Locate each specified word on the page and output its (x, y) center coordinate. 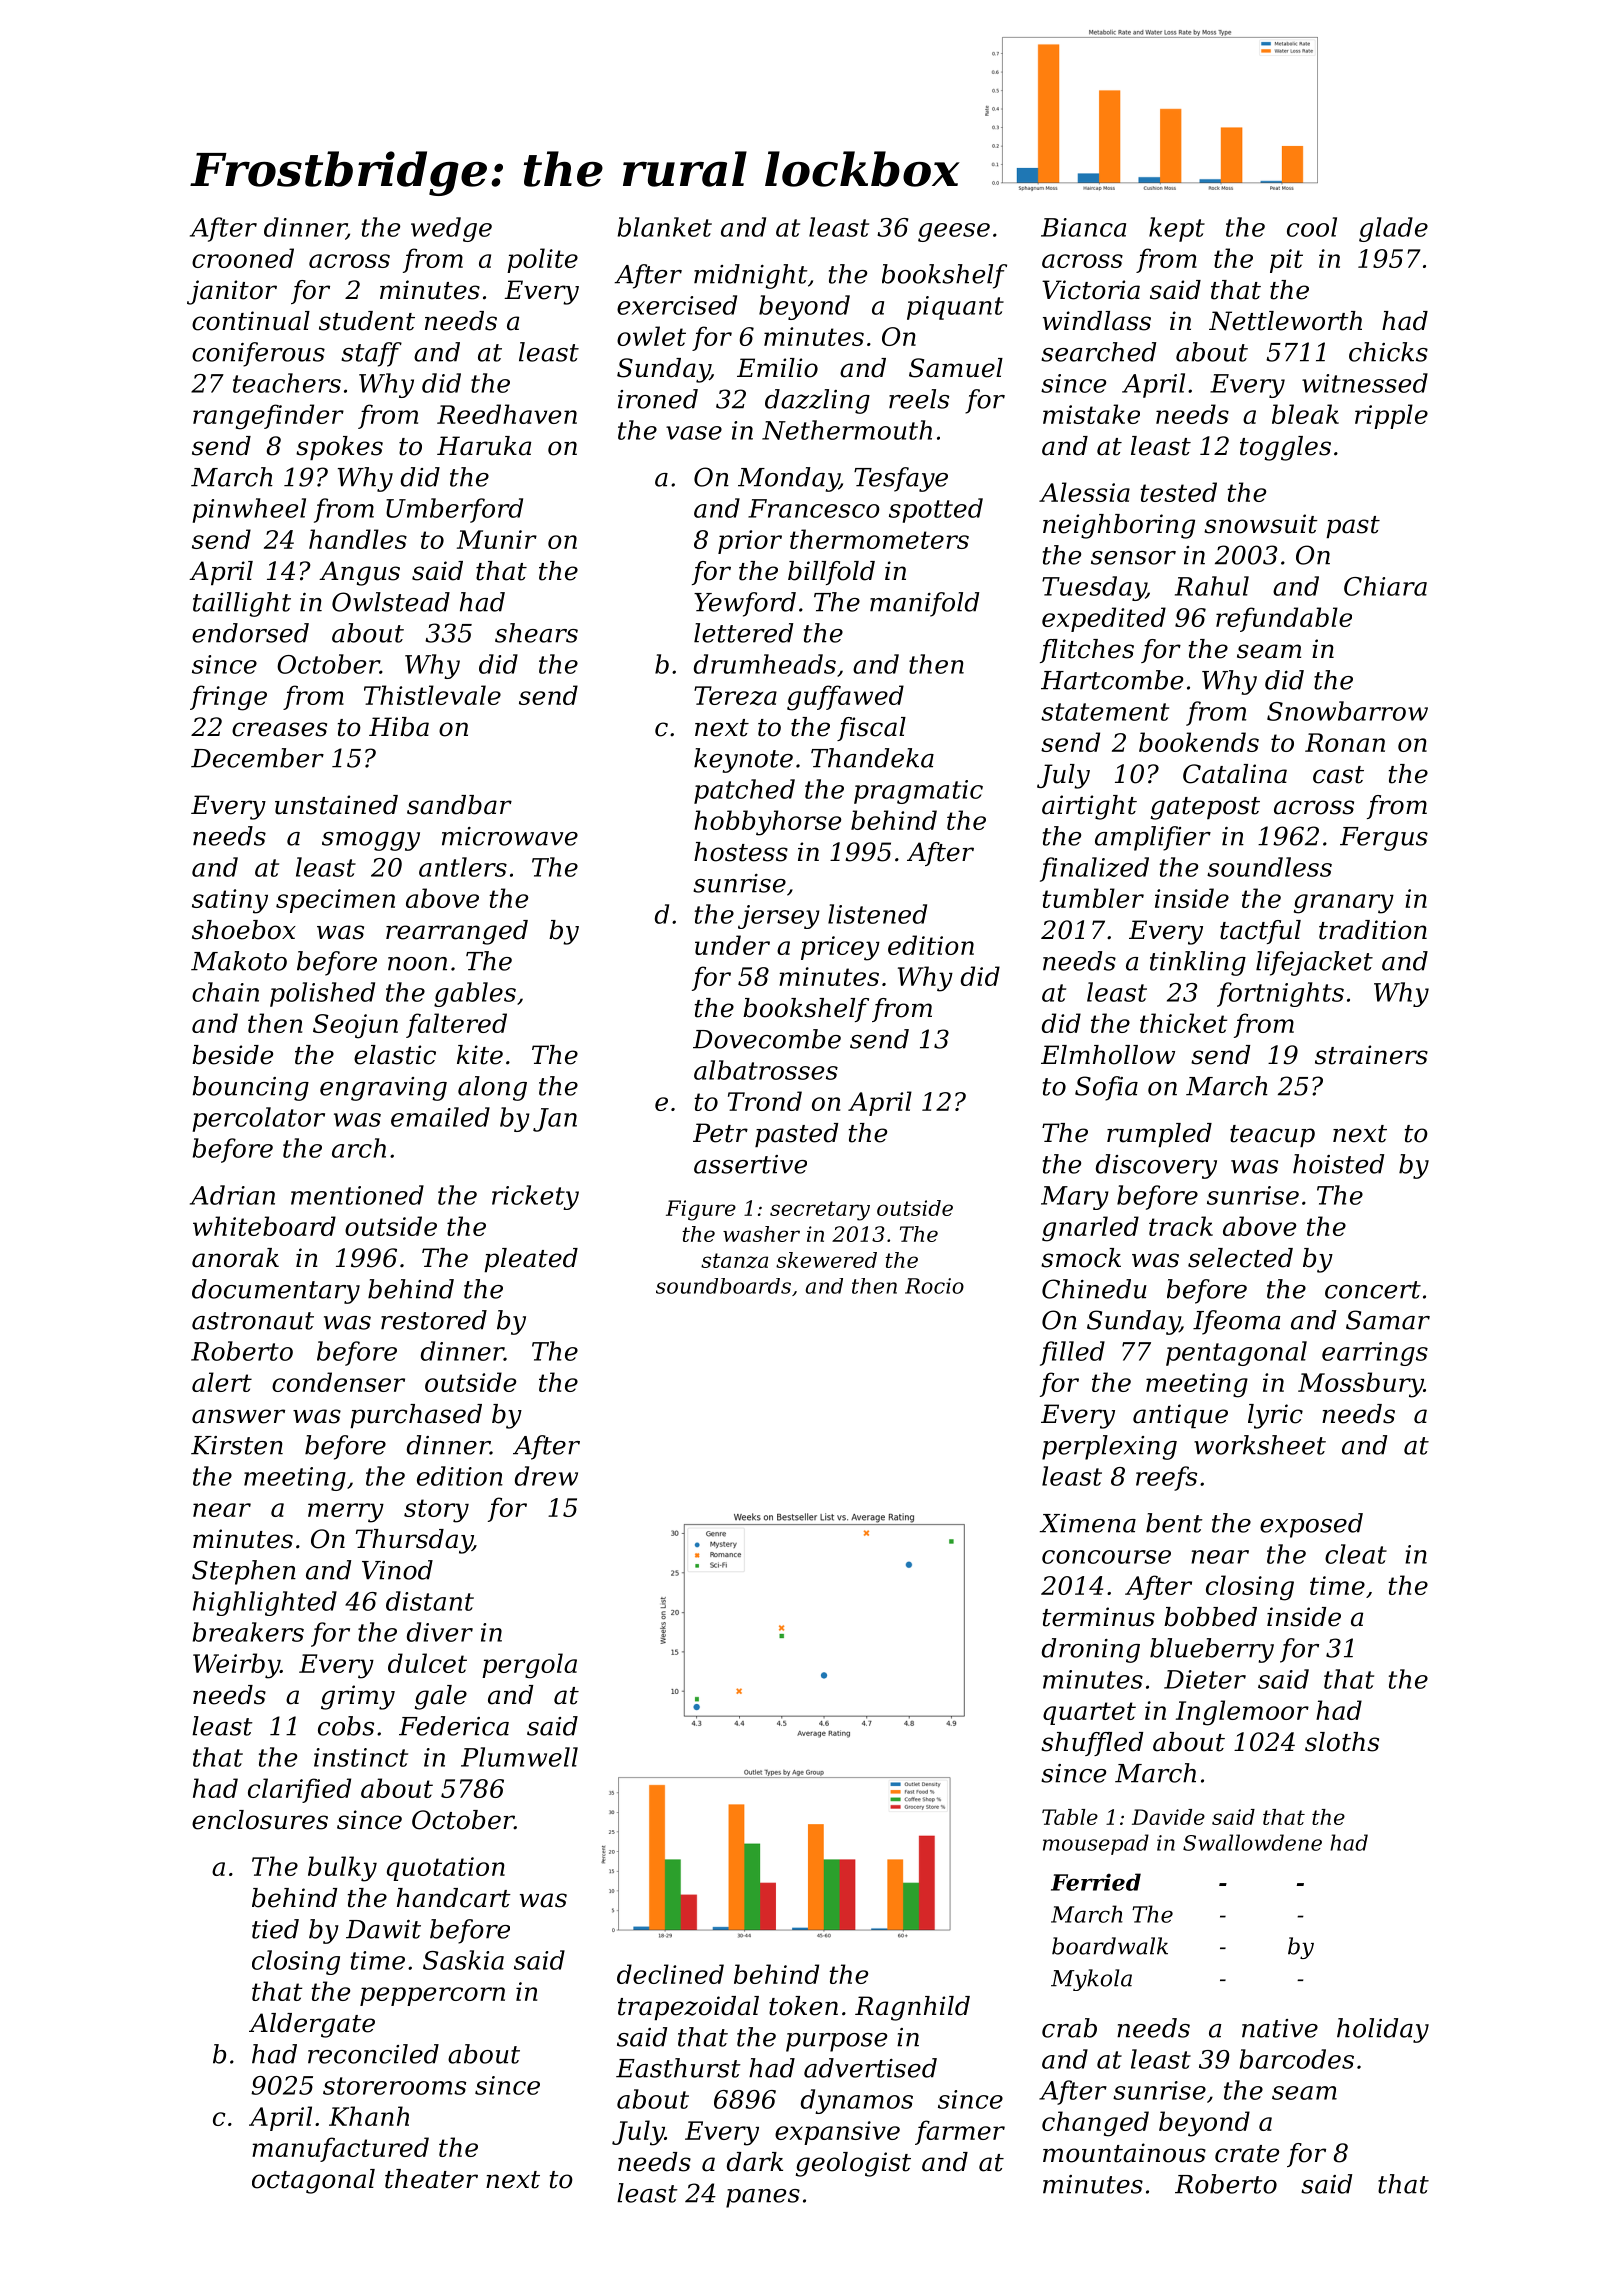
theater (431, 2179)
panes (763, 2198)
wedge (451, 229)
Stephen (244, 1572)
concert (1373, 1290)
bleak (1305, 414)
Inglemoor (1242, 1713)
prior (750, 542)
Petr (720, 1133)
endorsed (250, 633)
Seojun (355, 1026)
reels (919, 399)
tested (1178, 492)
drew (546, 1476)
